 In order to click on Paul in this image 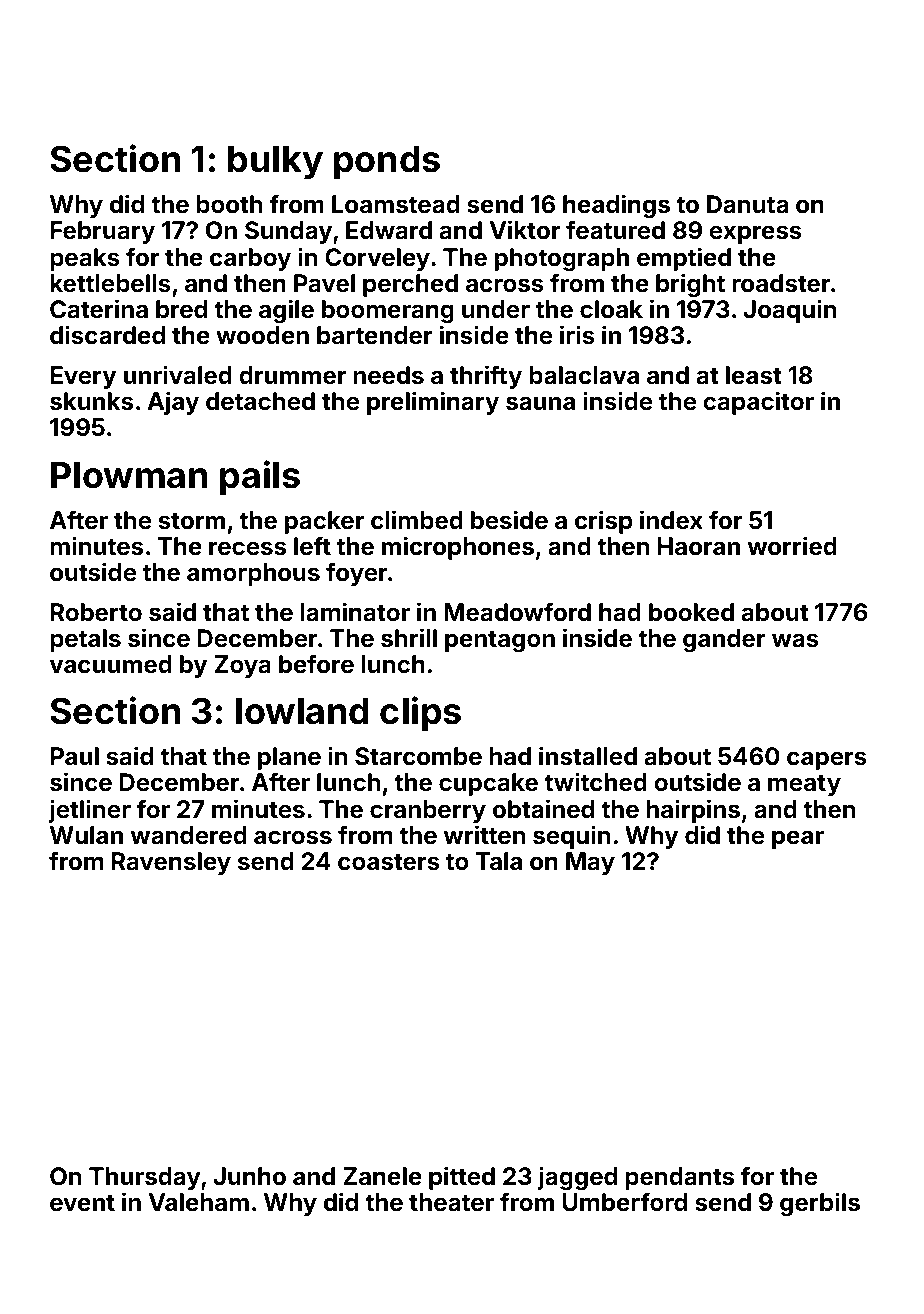, I will do `click(75, 756)`.
